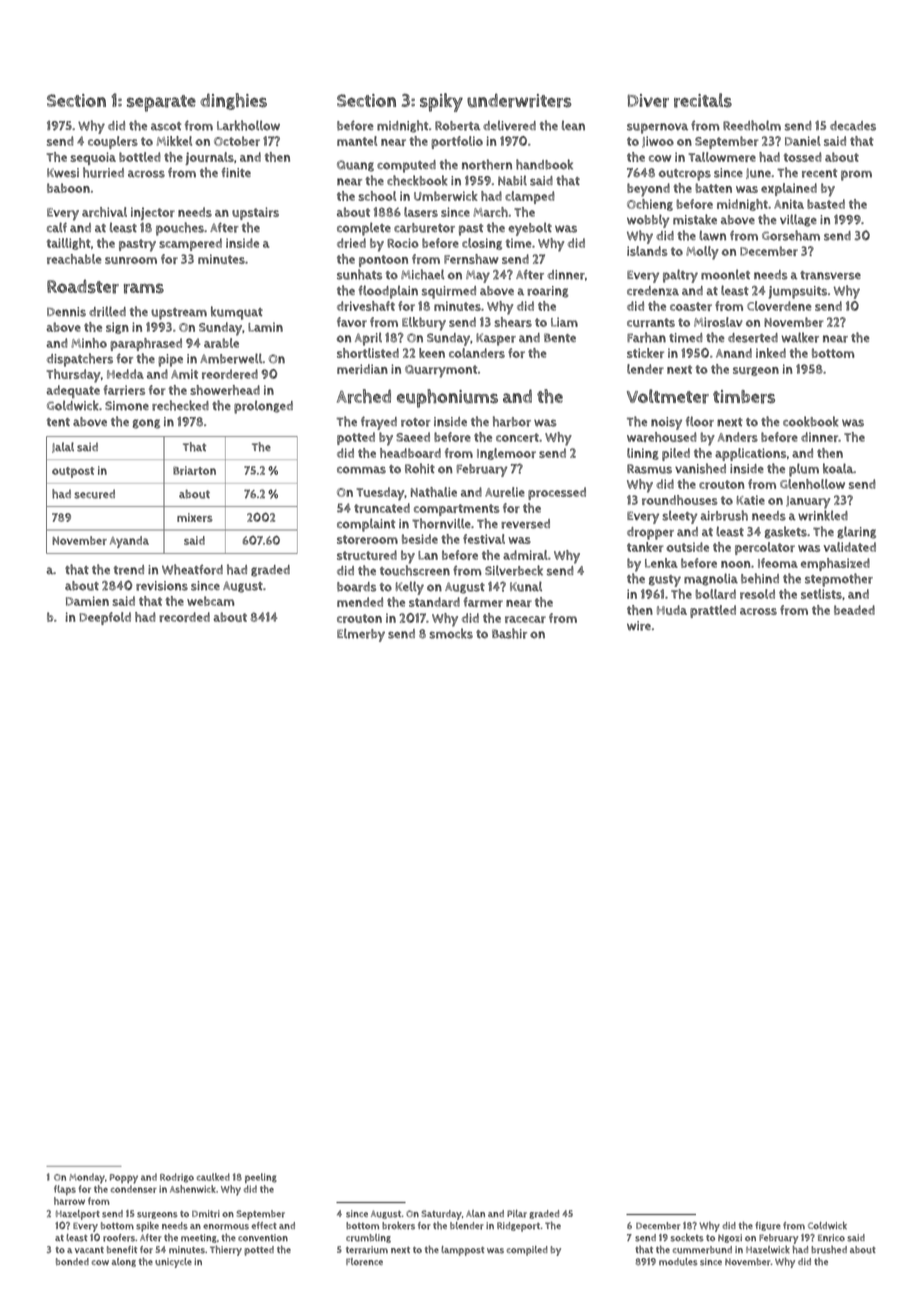 Image resolution: width=924 pixels, height=1308 pixels. What do you see at coordinates (854, 610) in the document?
I see `beaded` at bounding box center [854, 610].
